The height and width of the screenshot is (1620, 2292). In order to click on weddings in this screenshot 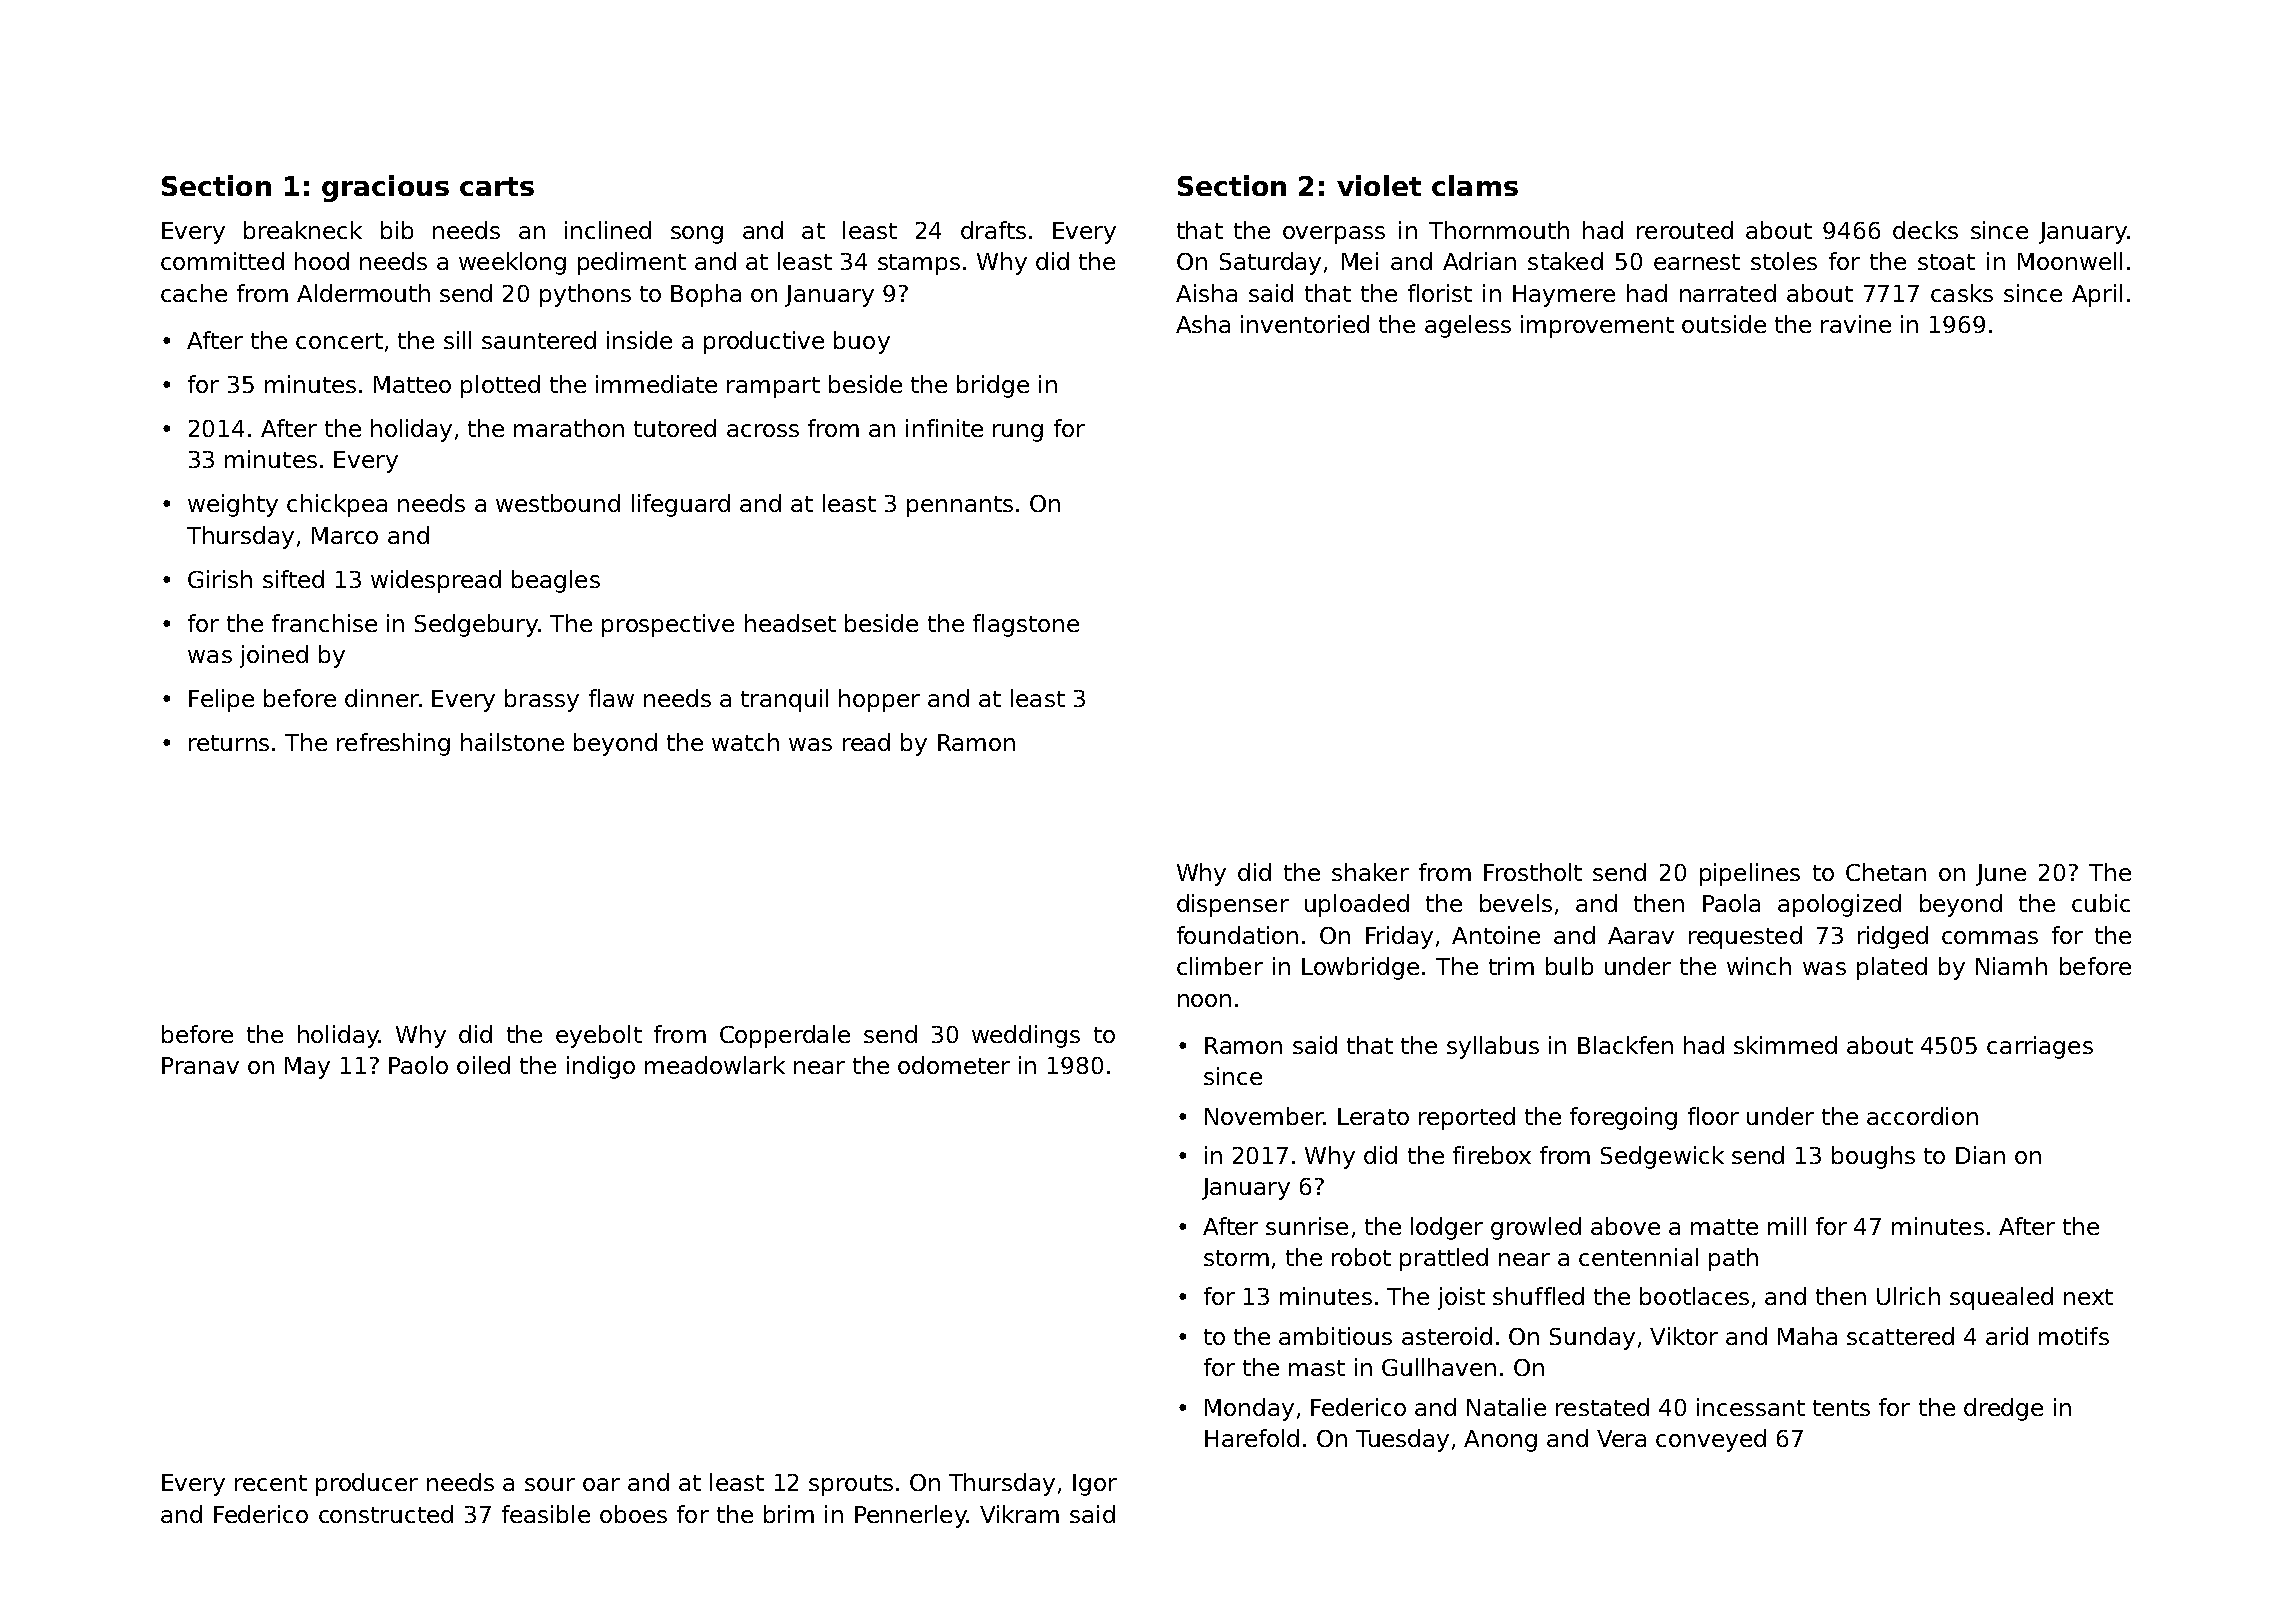, I will do `click(1026, 1036)`.
